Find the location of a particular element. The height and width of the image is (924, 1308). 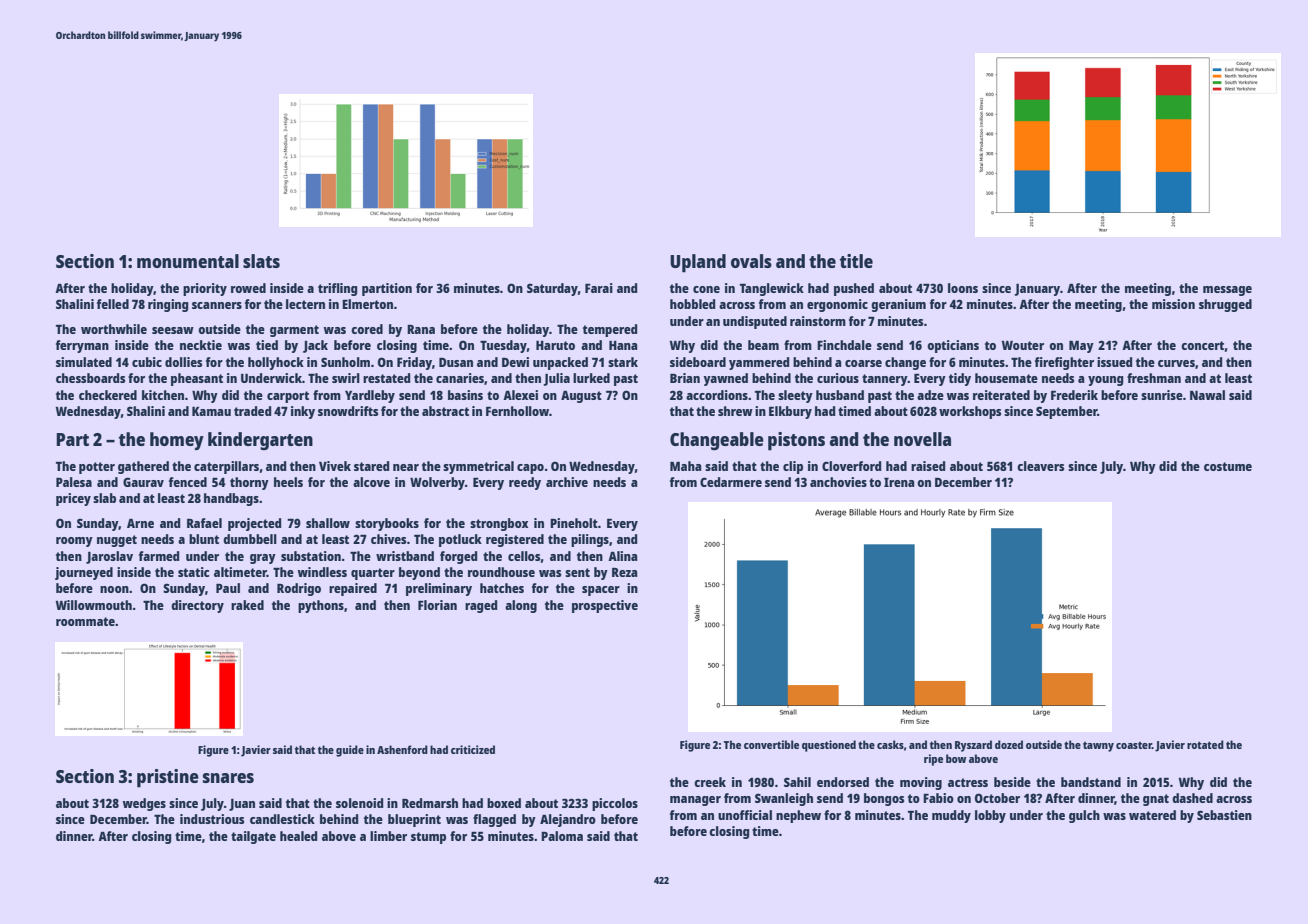

guide is located at coordinates (350, 751).
